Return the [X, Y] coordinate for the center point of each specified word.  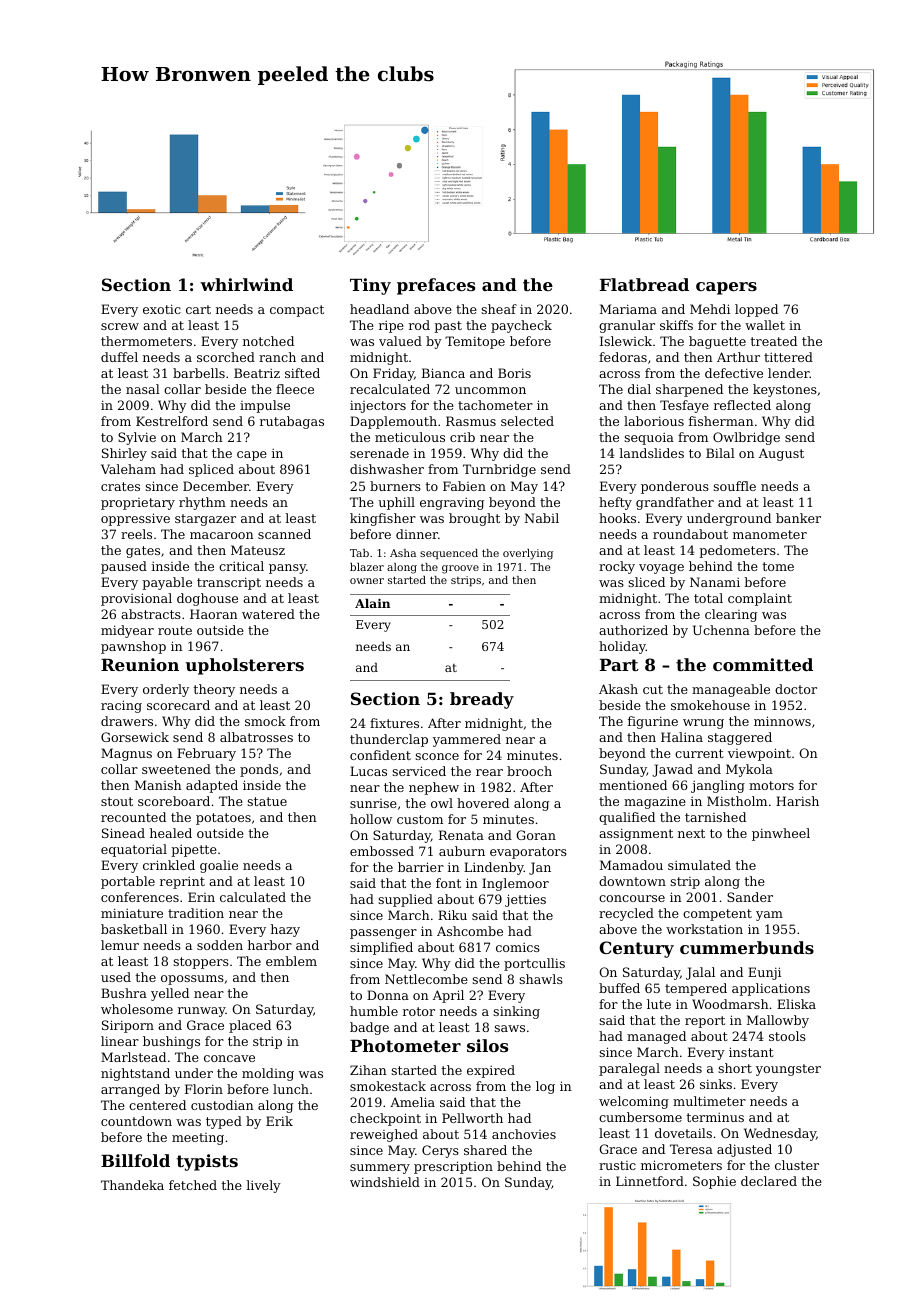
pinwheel [781, 834]
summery [380, 1169]
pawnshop [133, 647]
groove [460, 569]
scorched [226, 357]
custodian [222, 1105]
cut [653, 689]
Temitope [475, 342]
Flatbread [644, 284]
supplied [405, 900]
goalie [219, 866]
